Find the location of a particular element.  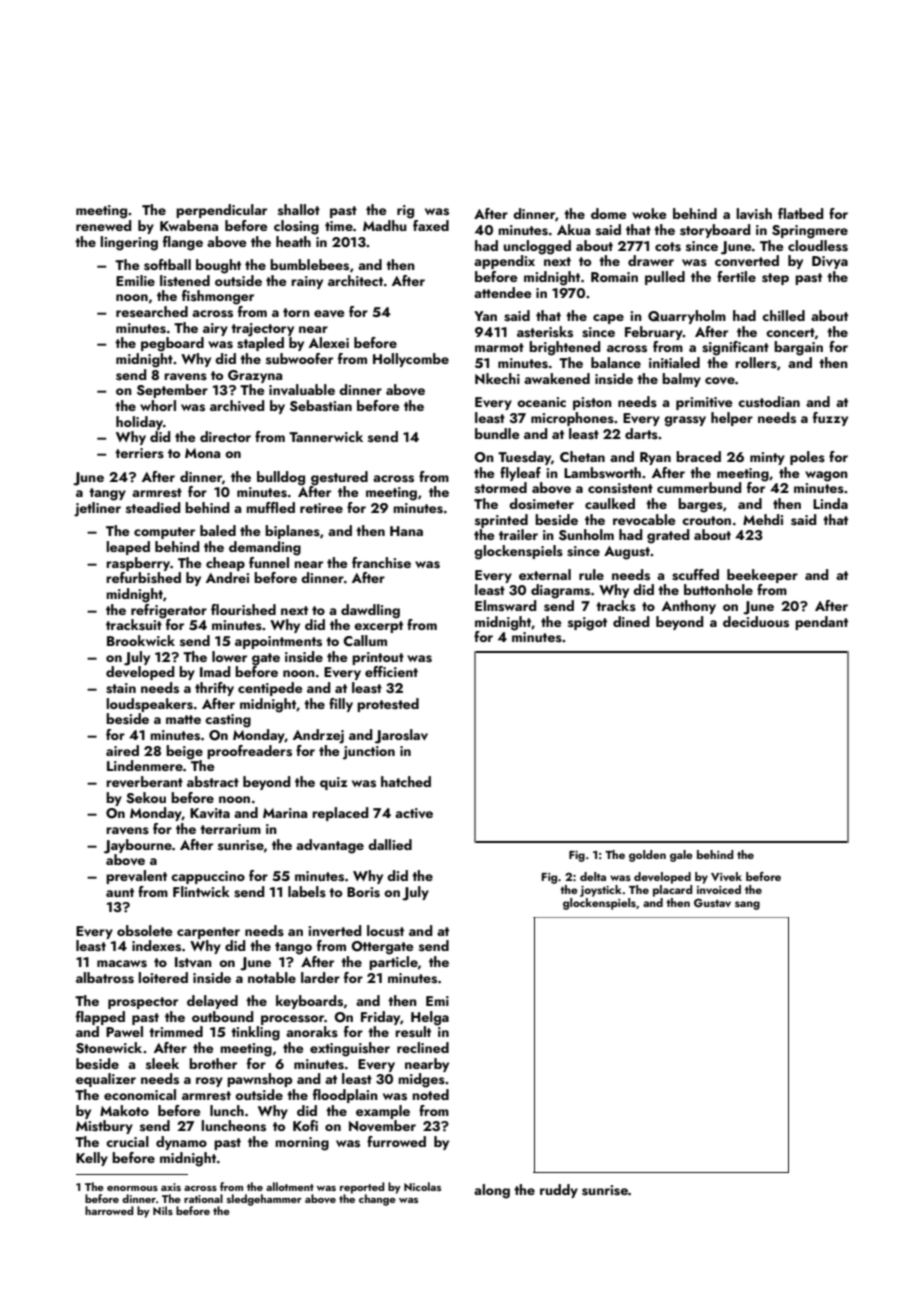

Jaroslav is located at coordinates (401, 736).
